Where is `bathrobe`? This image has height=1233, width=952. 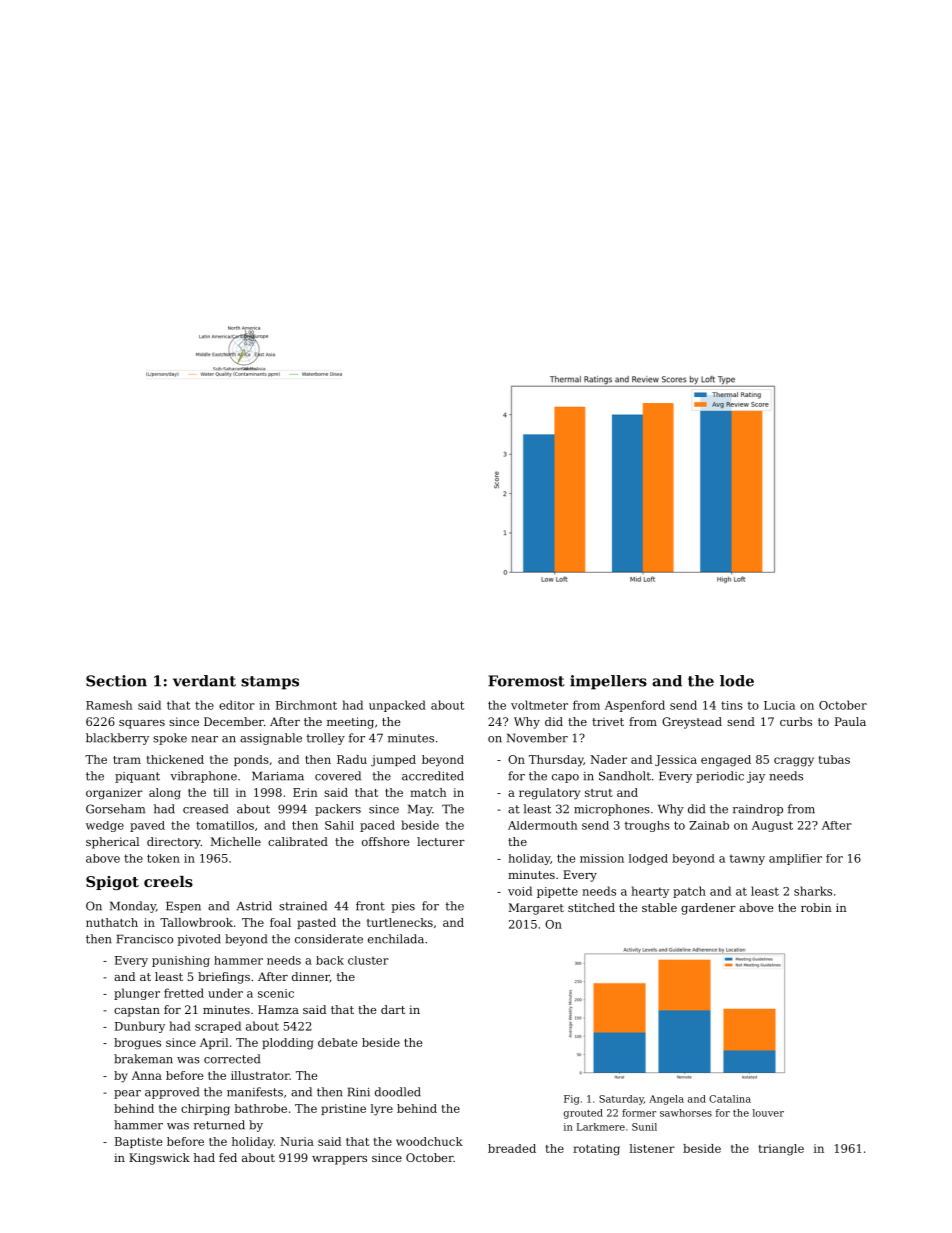 bathrobe is located at coordinates (261, 1108).
